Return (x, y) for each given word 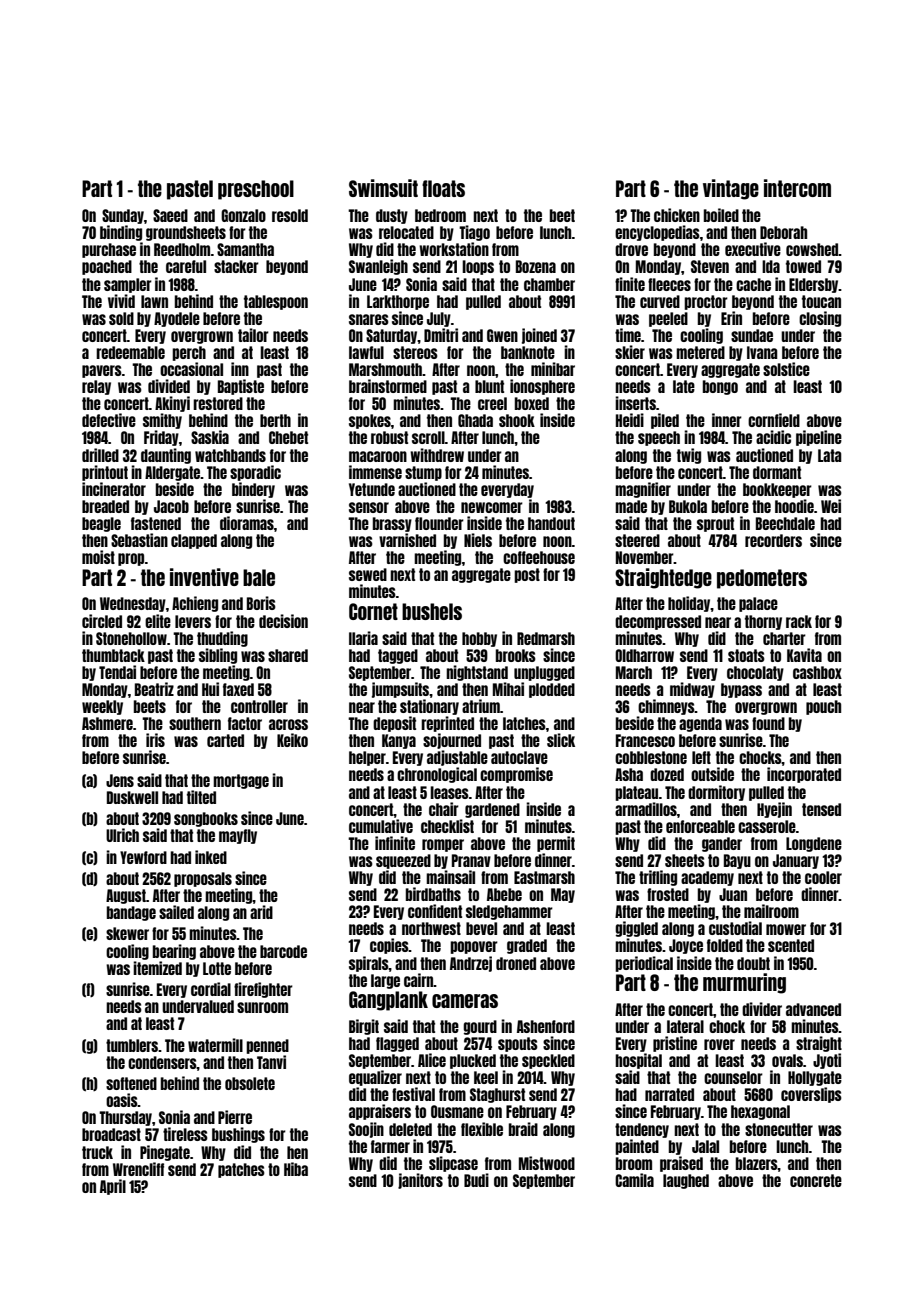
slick (561, 740)
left (701, 757)
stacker (236, 266)
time (628, 335)
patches (241, 1170)
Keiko (292, 740)
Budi (476, 1180)
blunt (489, 386)
